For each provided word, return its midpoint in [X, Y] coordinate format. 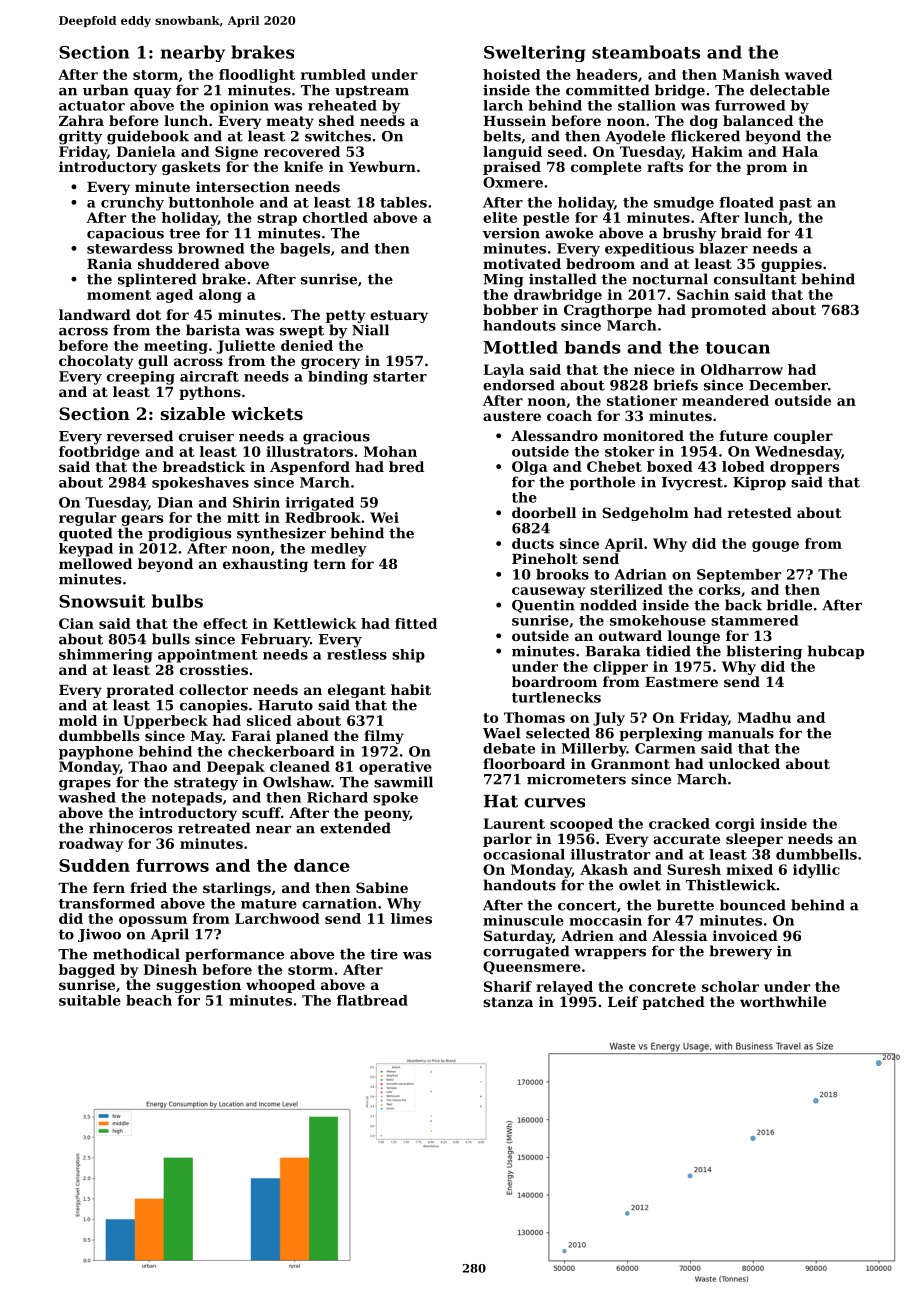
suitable [90, 1000]
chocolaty [96, 362]
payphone [96, 753]
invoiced [745, 935]
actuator [92, 106]
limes [411, 918]
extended [355, 828]
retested [760, 512]
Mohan [390, 451]
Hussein [514, 120]
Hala [800, 151]
